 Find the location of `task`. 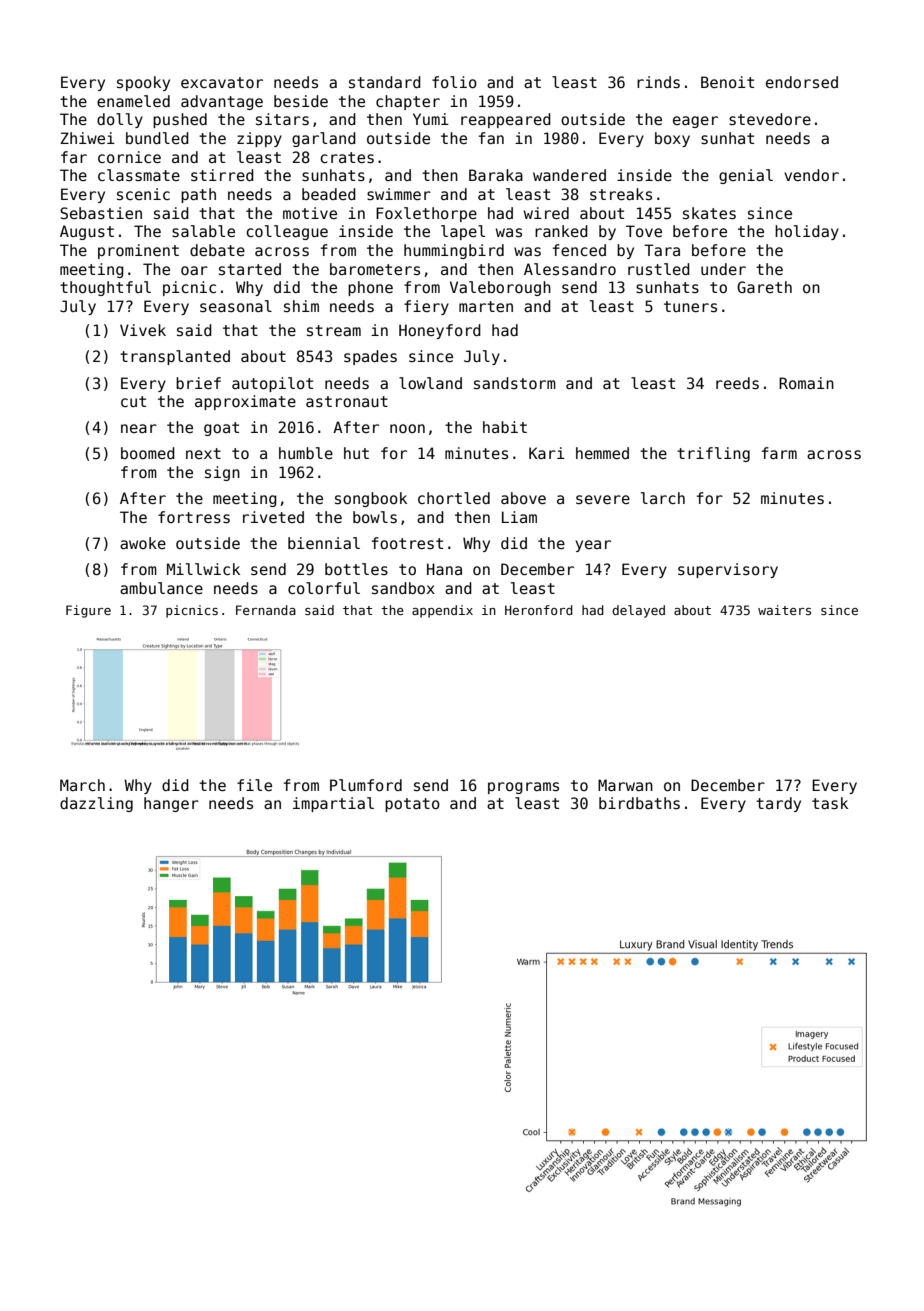

task is located at coordinates (830, 803).
